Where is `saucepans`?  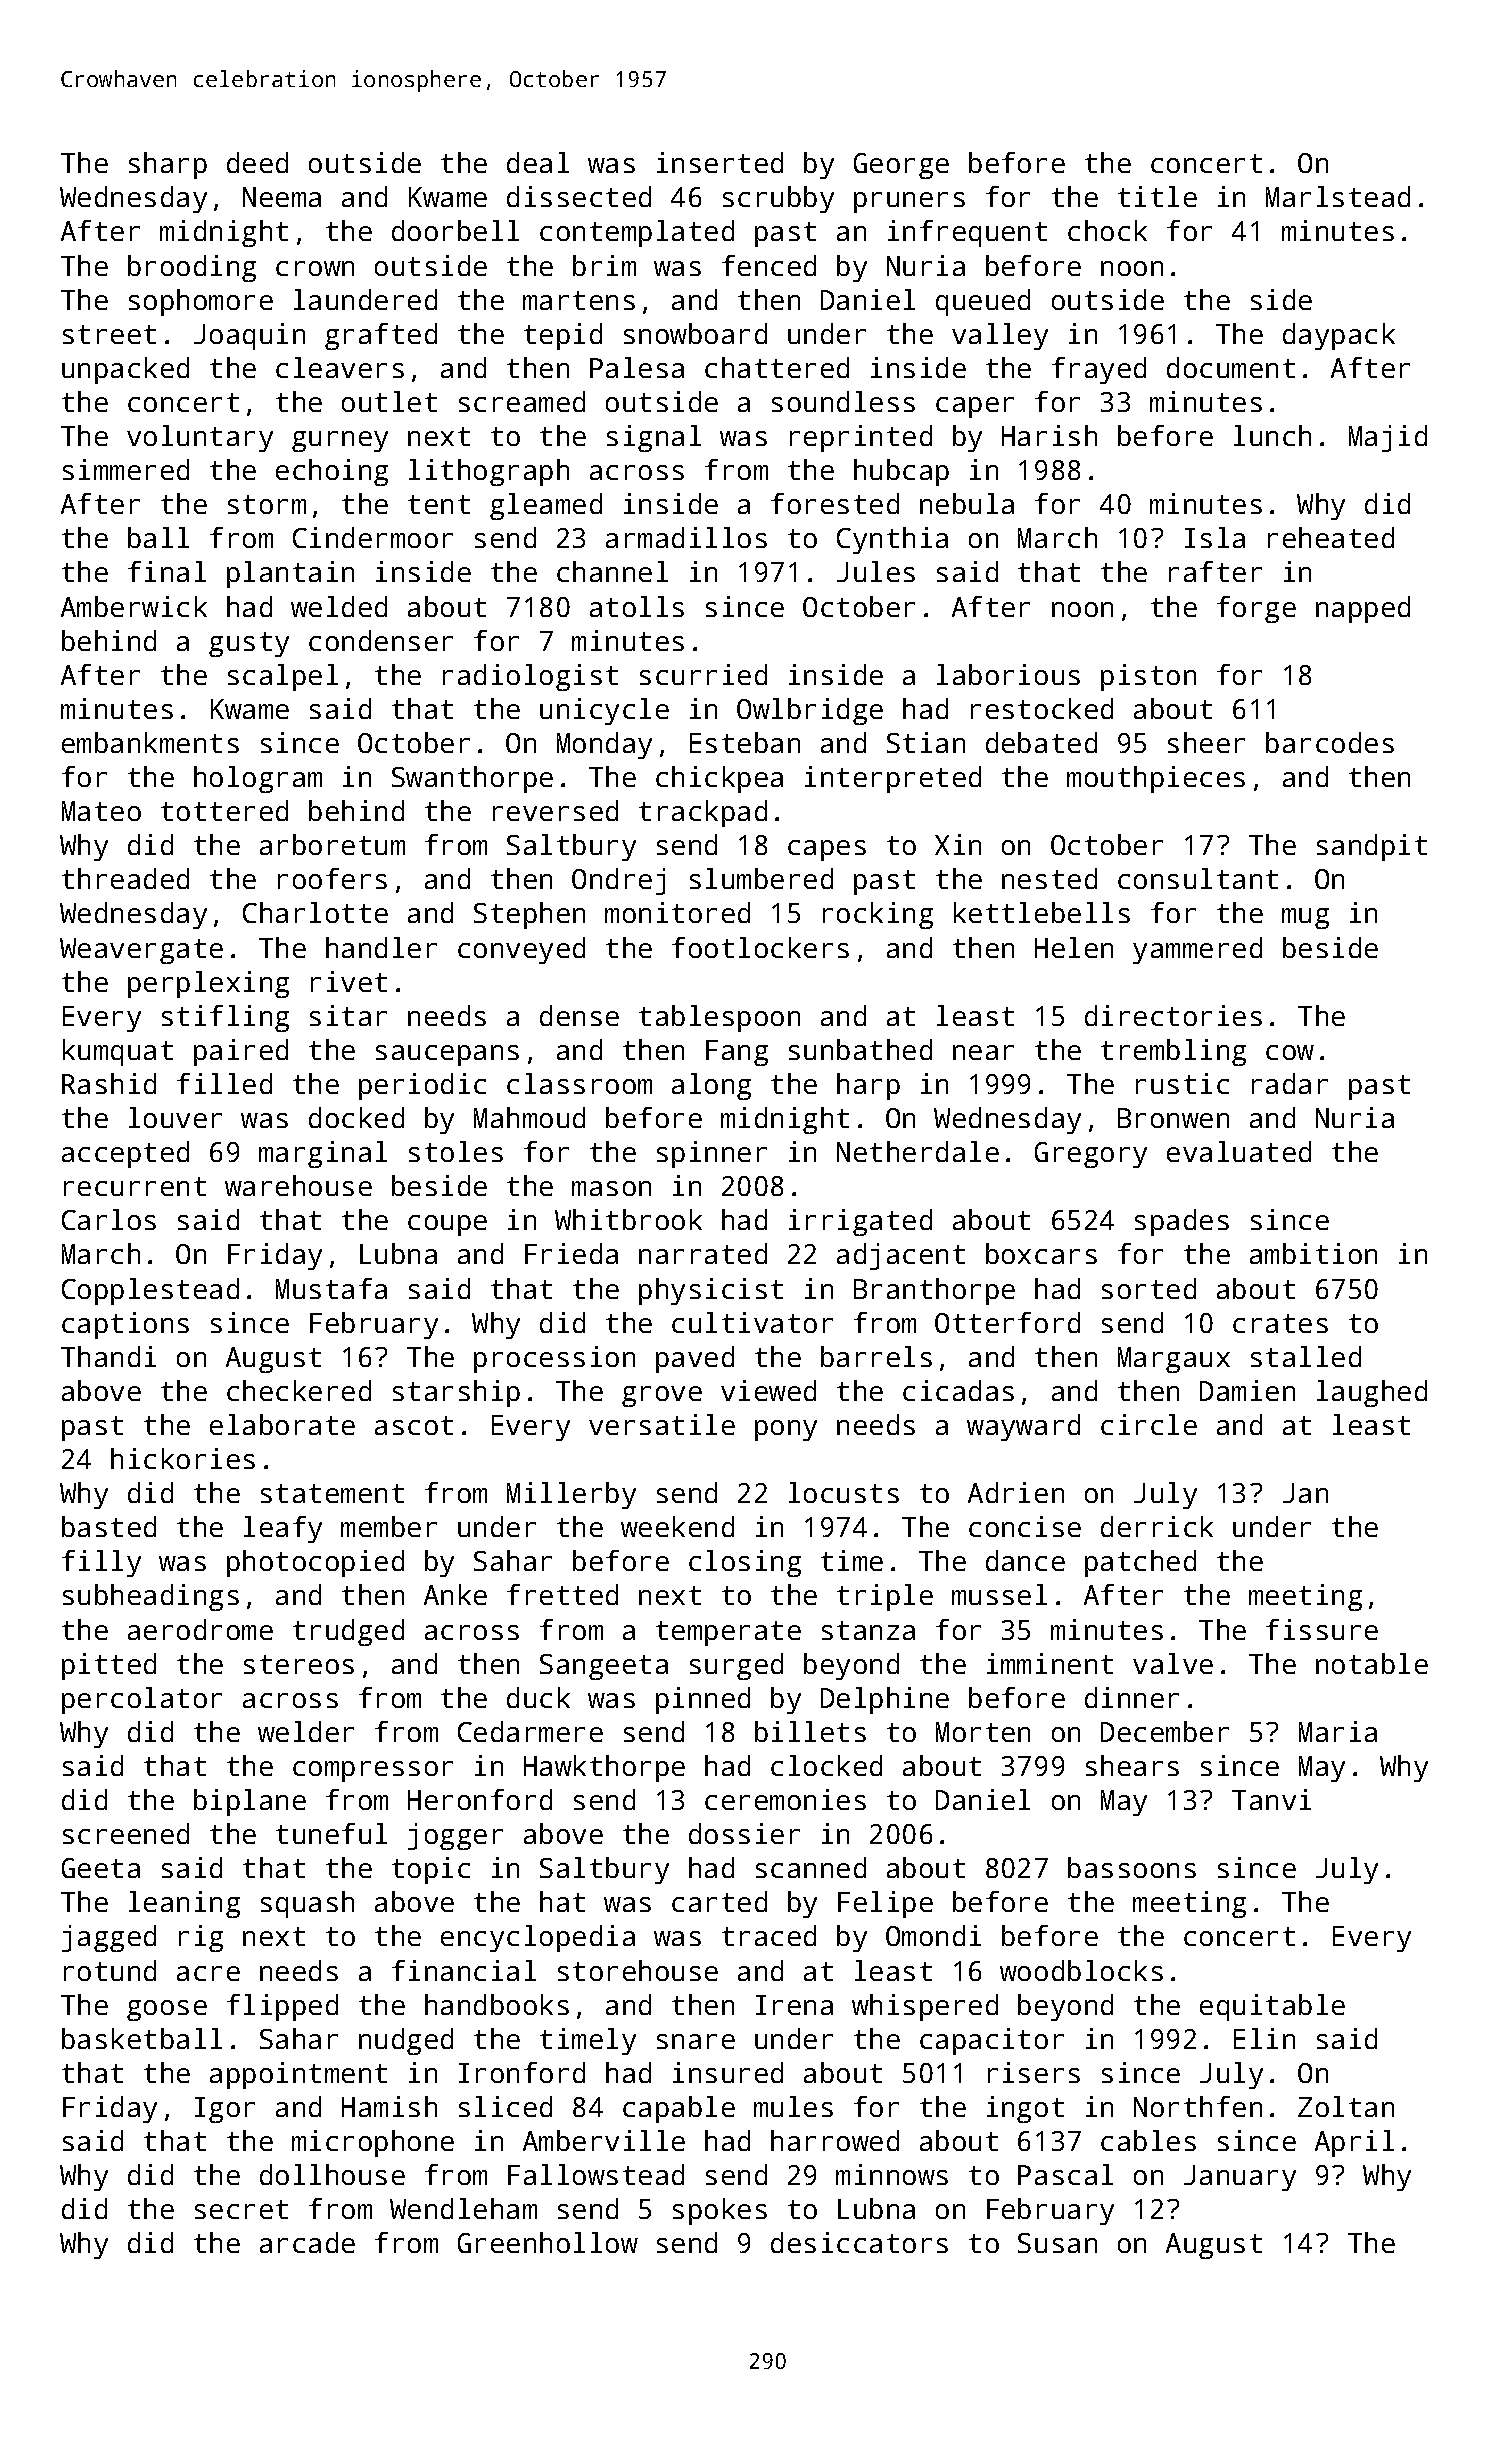
saucepans is located at coordinates (447, 1055).
